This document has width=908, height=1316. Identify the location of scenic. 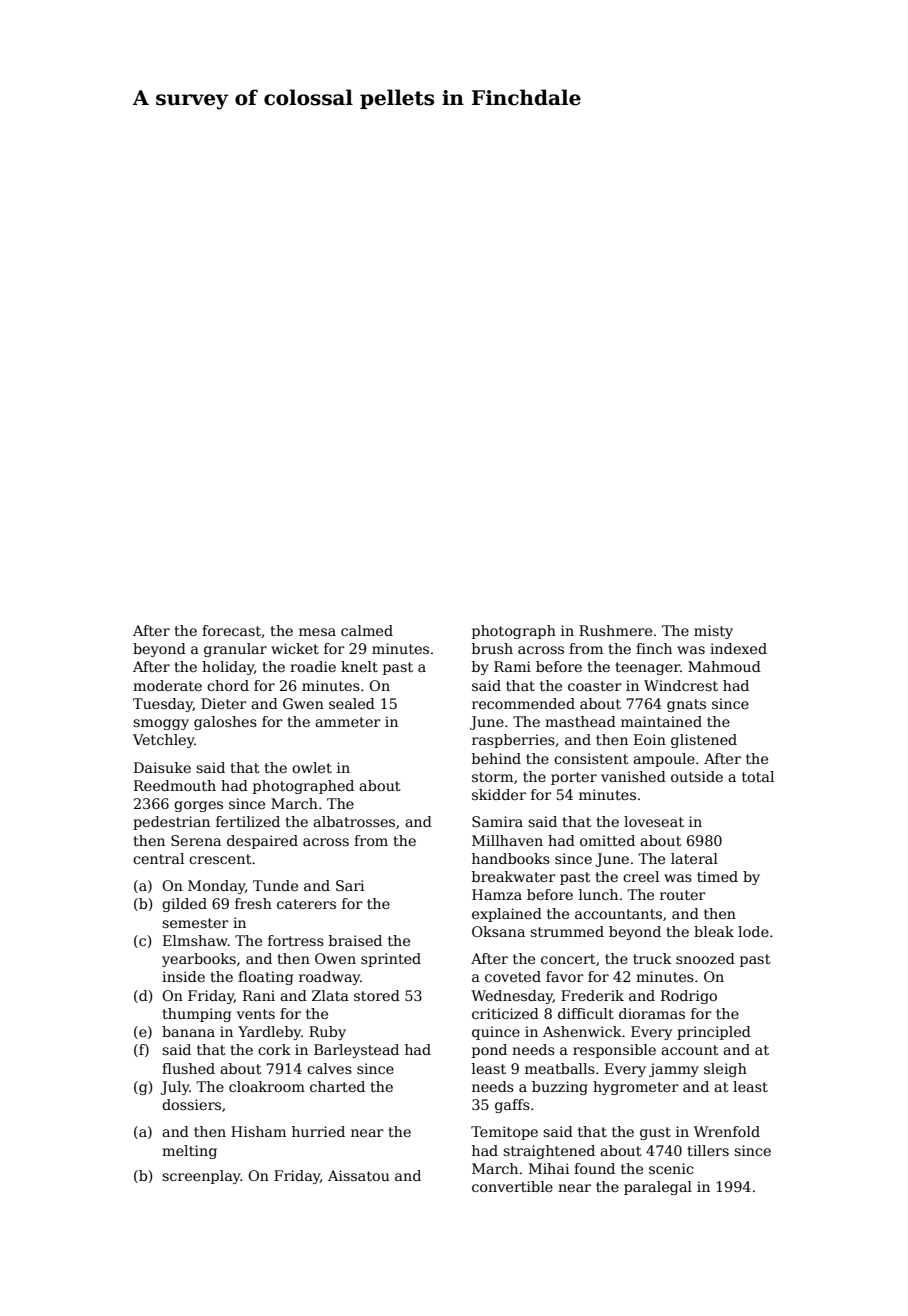
(671, 1168).
